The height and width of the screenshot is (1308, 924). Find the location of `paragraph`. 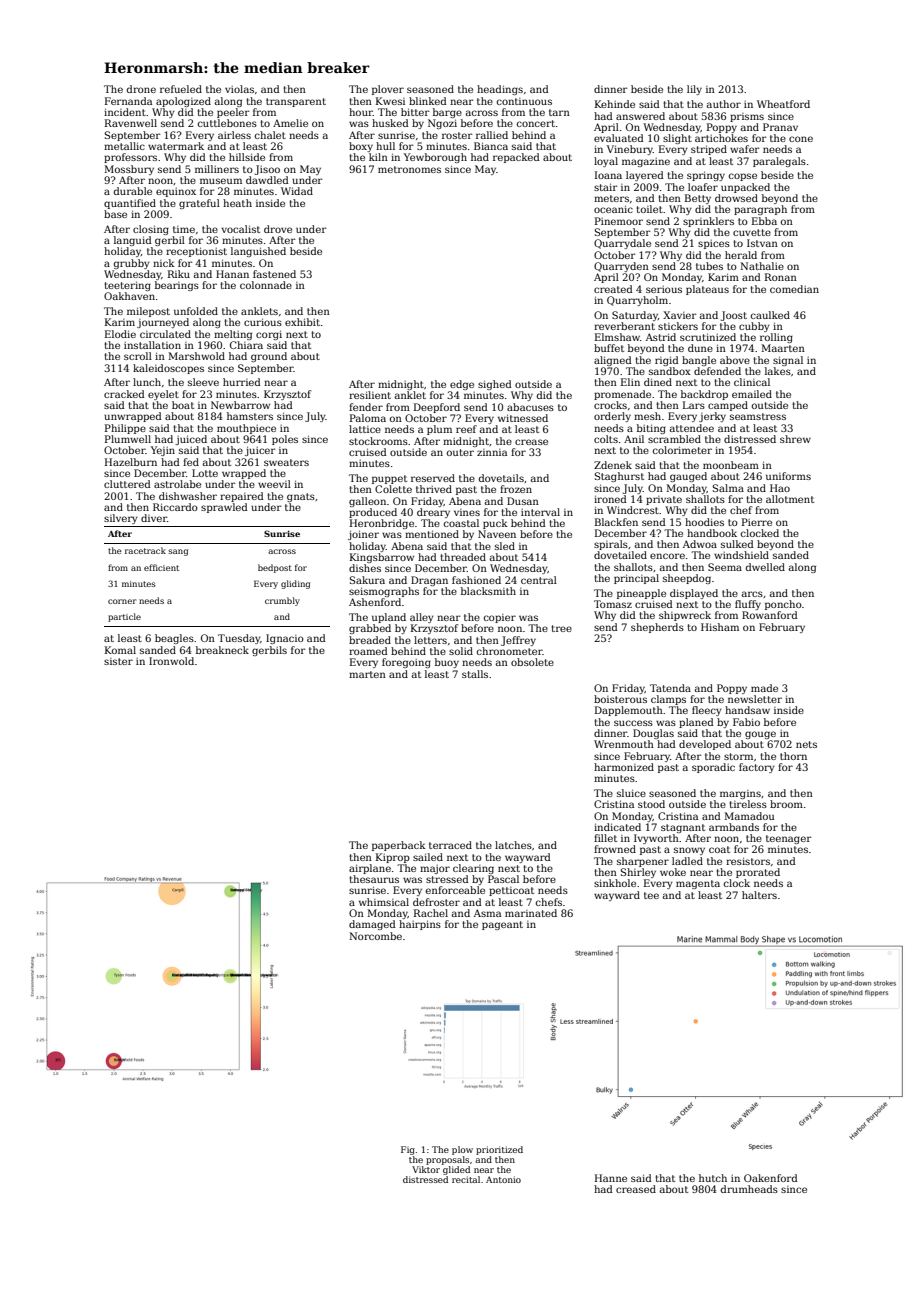

paragraph is located at coordinates (760, 210).
